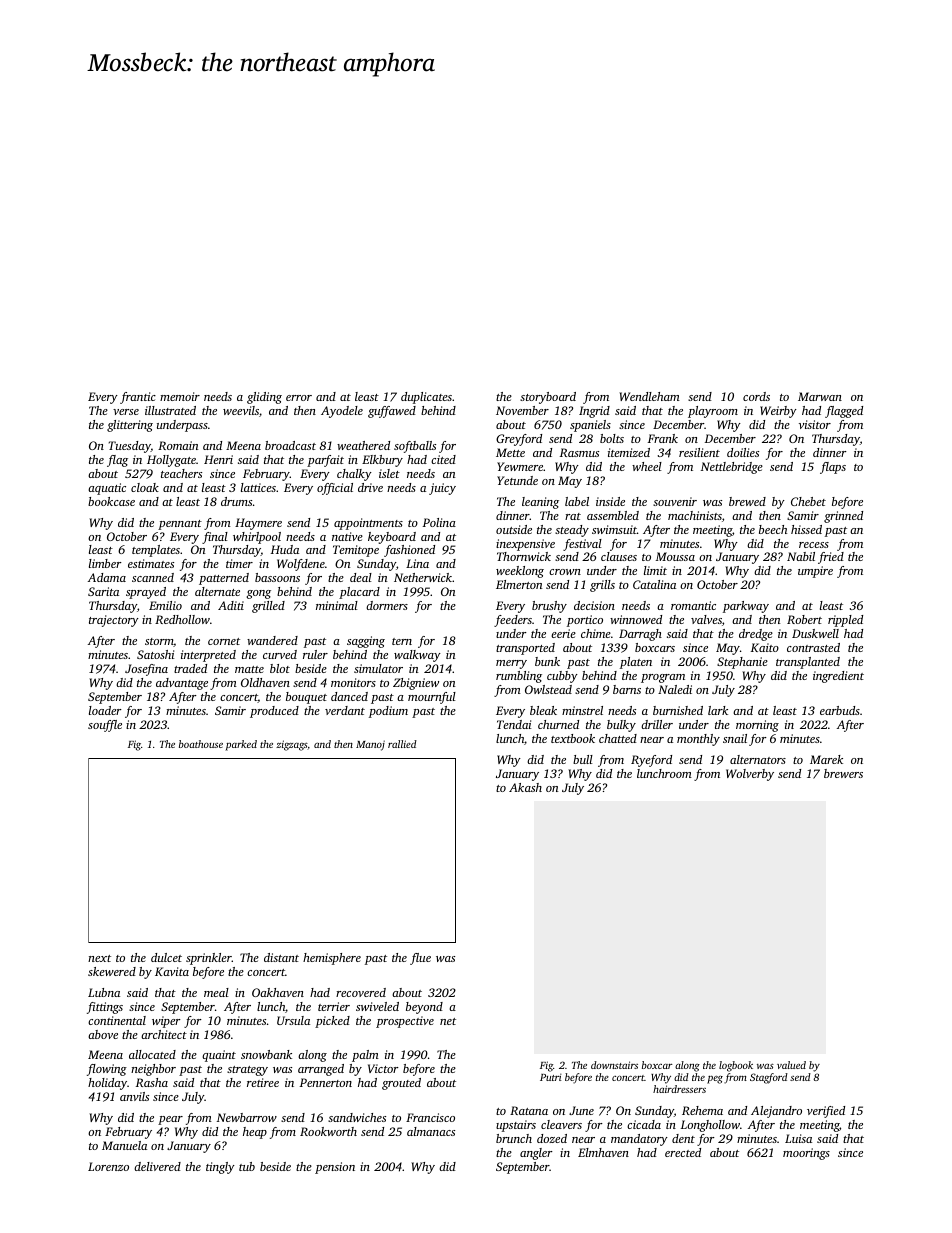  What do you see at coordinates (525, 787) in the screenshot?
I see `Akash` at bounding box center [525, 787].
